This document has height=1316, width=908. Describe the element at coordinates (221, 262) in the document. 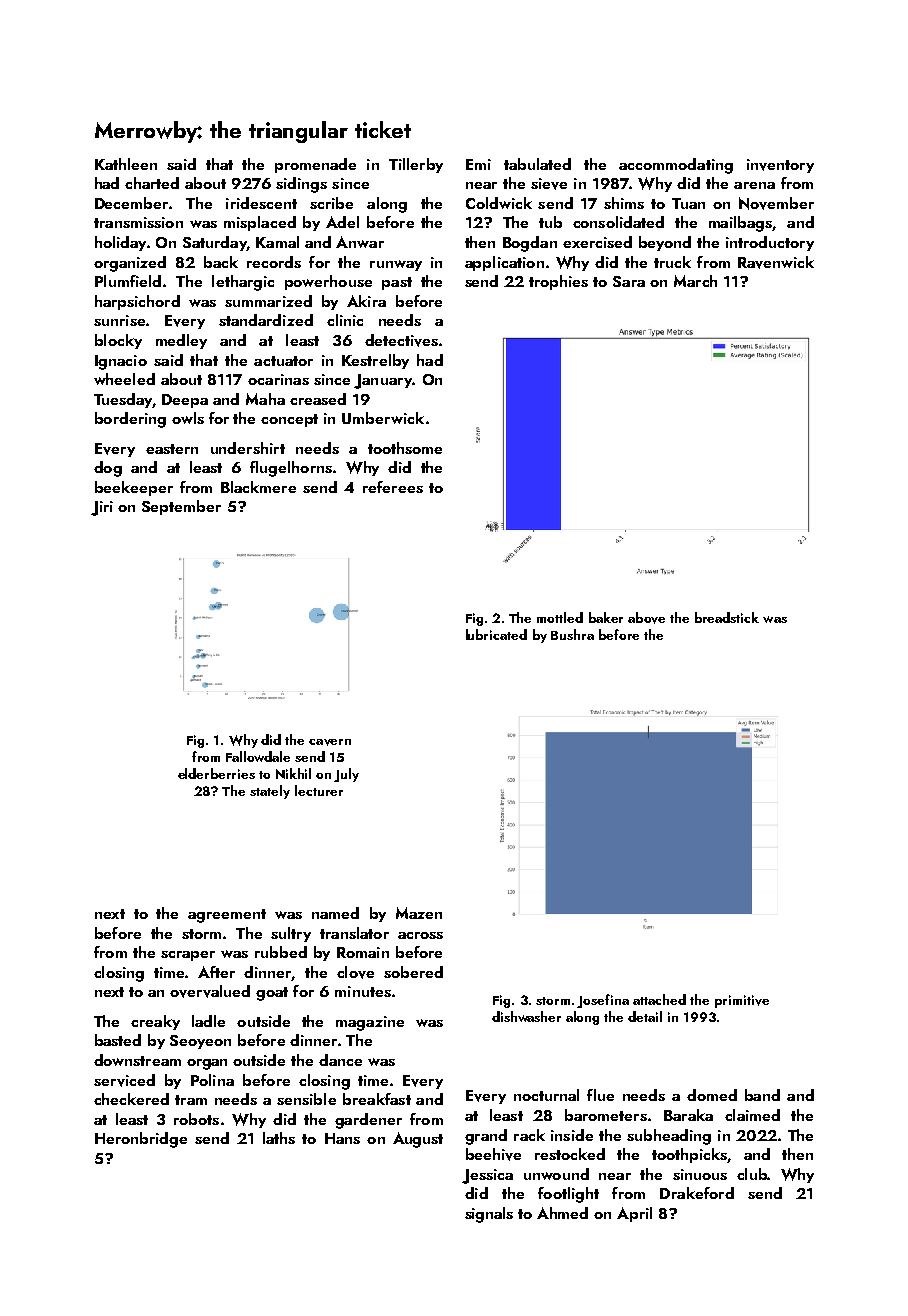

I see `back` at that location.
